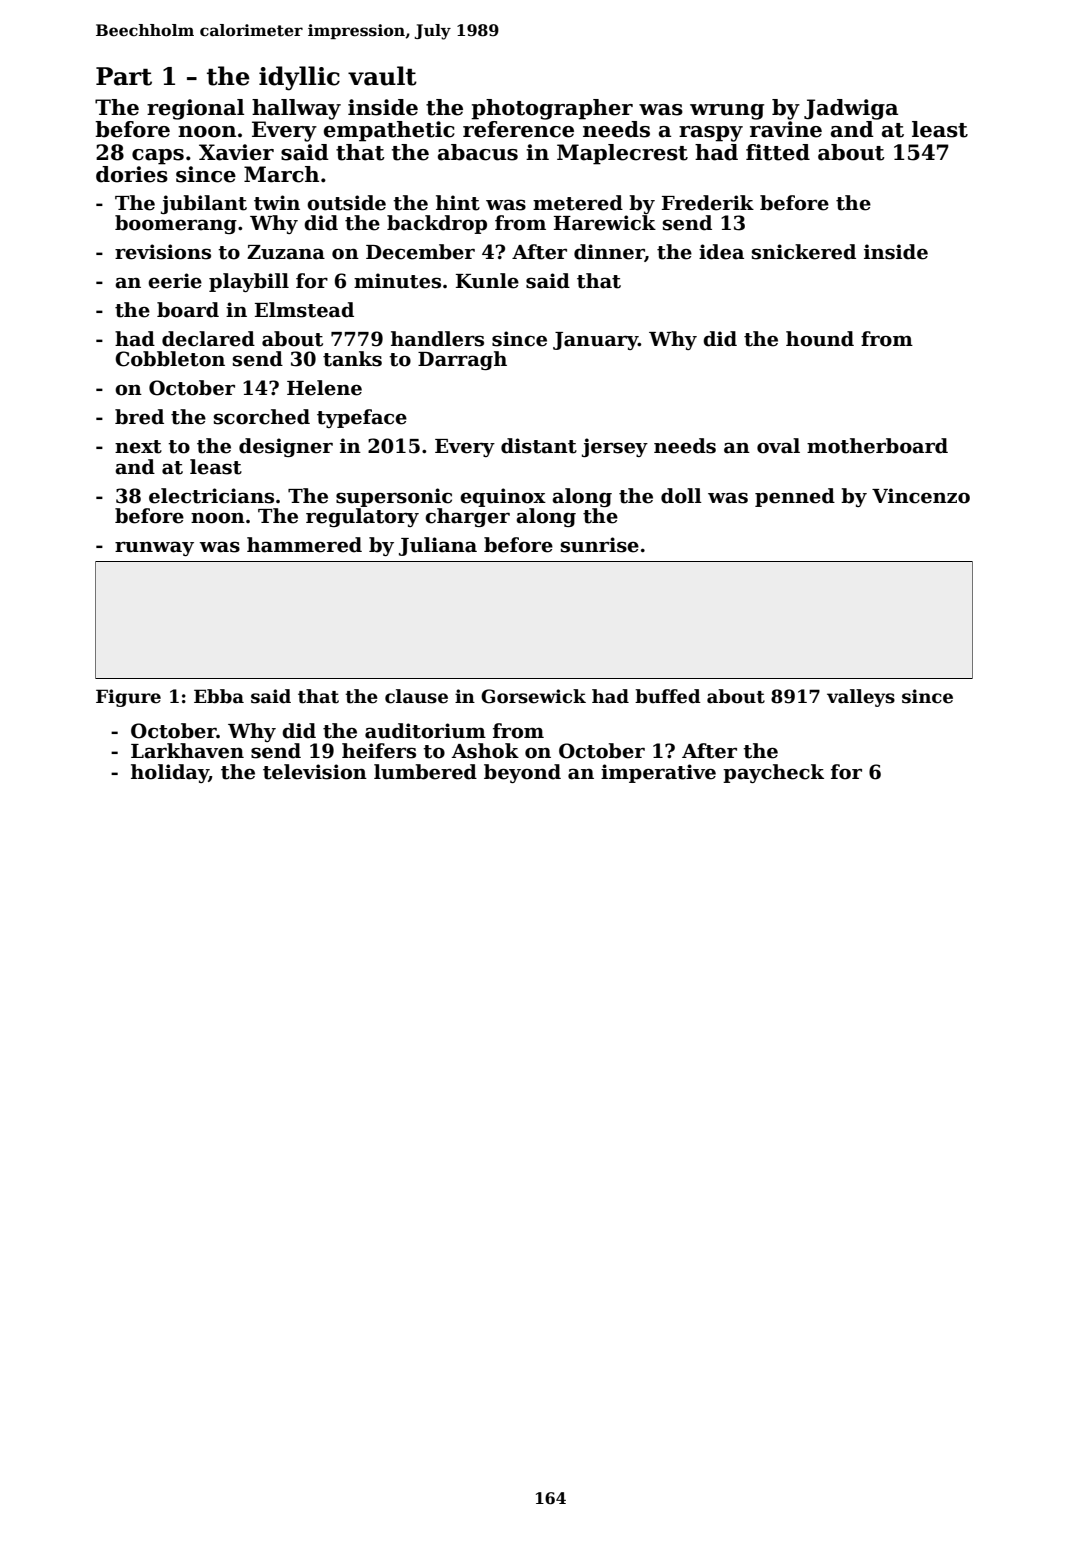 The height and width of the screenshot is (1546, 1068). I want to click on snickered, so click(804, 252).
